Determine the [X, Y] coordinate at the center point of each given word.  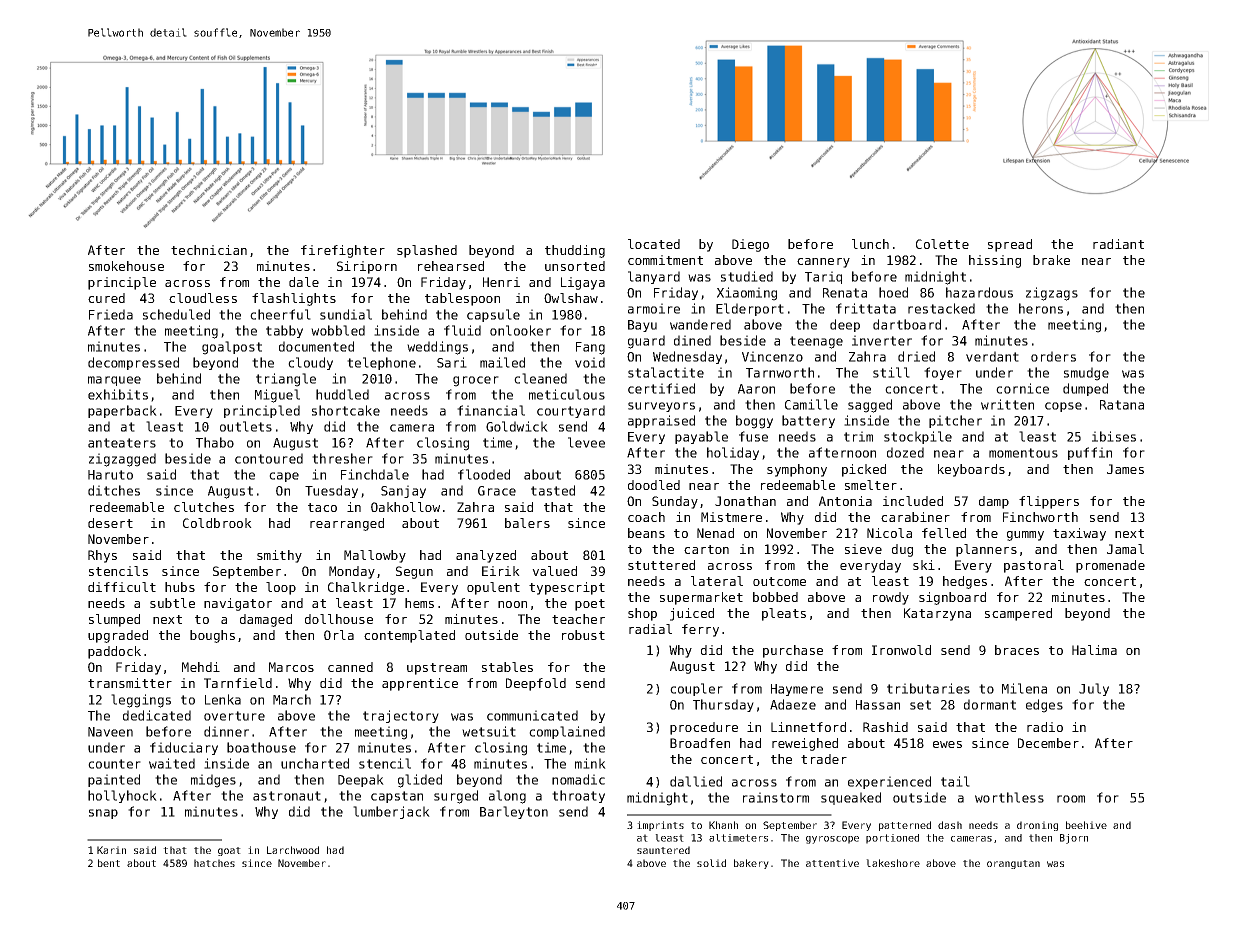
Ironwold [901, 650]
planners [986, 550]
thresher [342, 458]
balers [527, 523]
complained [567, 732]
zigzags [1052, 294]
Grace [497, 491]
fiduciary [184, 748]
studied [747, 276]
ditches [114, 490]
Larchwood [293, 850]
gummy [1025, 536]
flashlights [294, 299]
